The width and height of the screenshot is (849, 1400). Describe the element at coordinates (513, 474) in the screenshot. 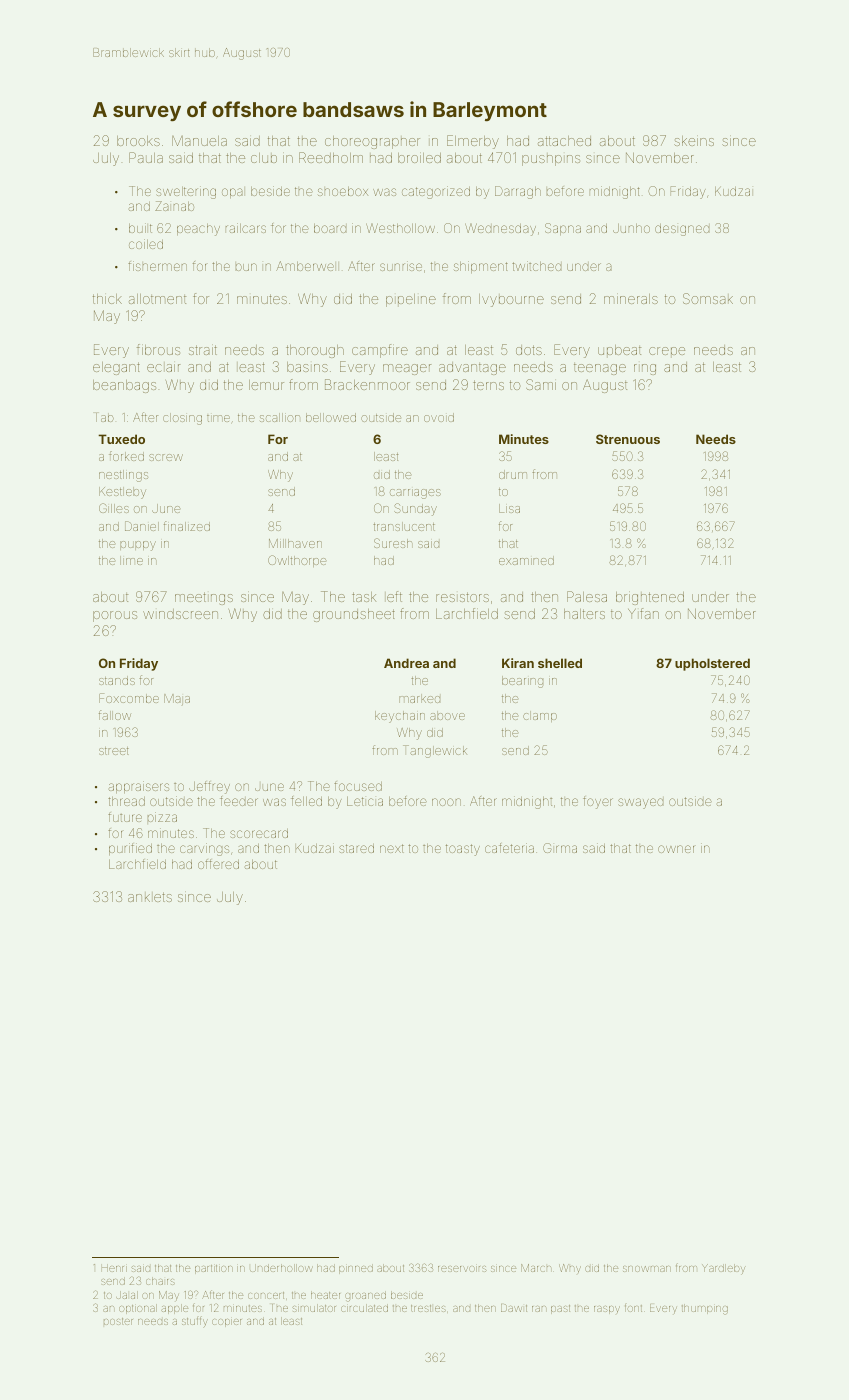

I see `drum` at that location.
